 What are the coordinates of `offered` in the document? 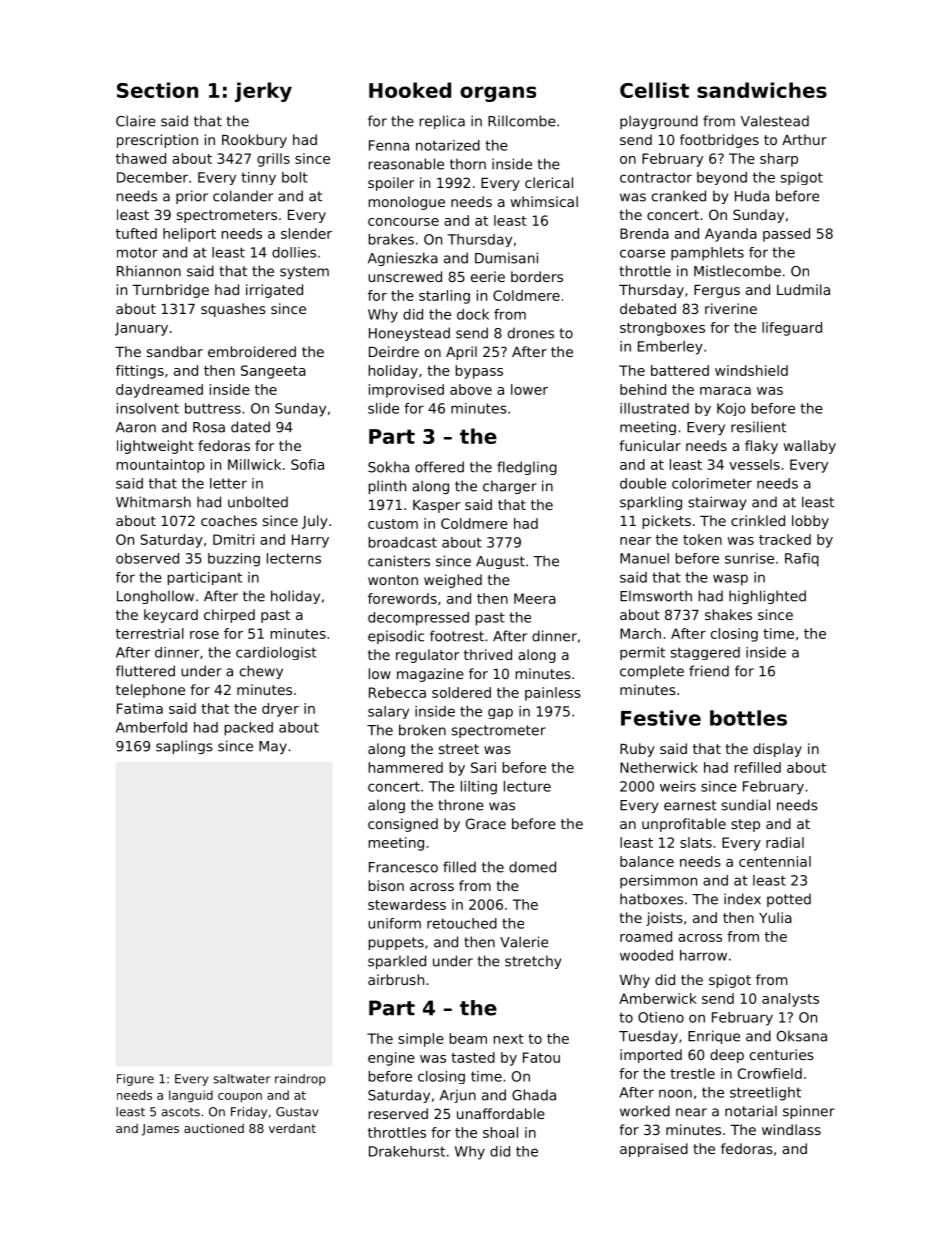 It's located at (439, 467).
